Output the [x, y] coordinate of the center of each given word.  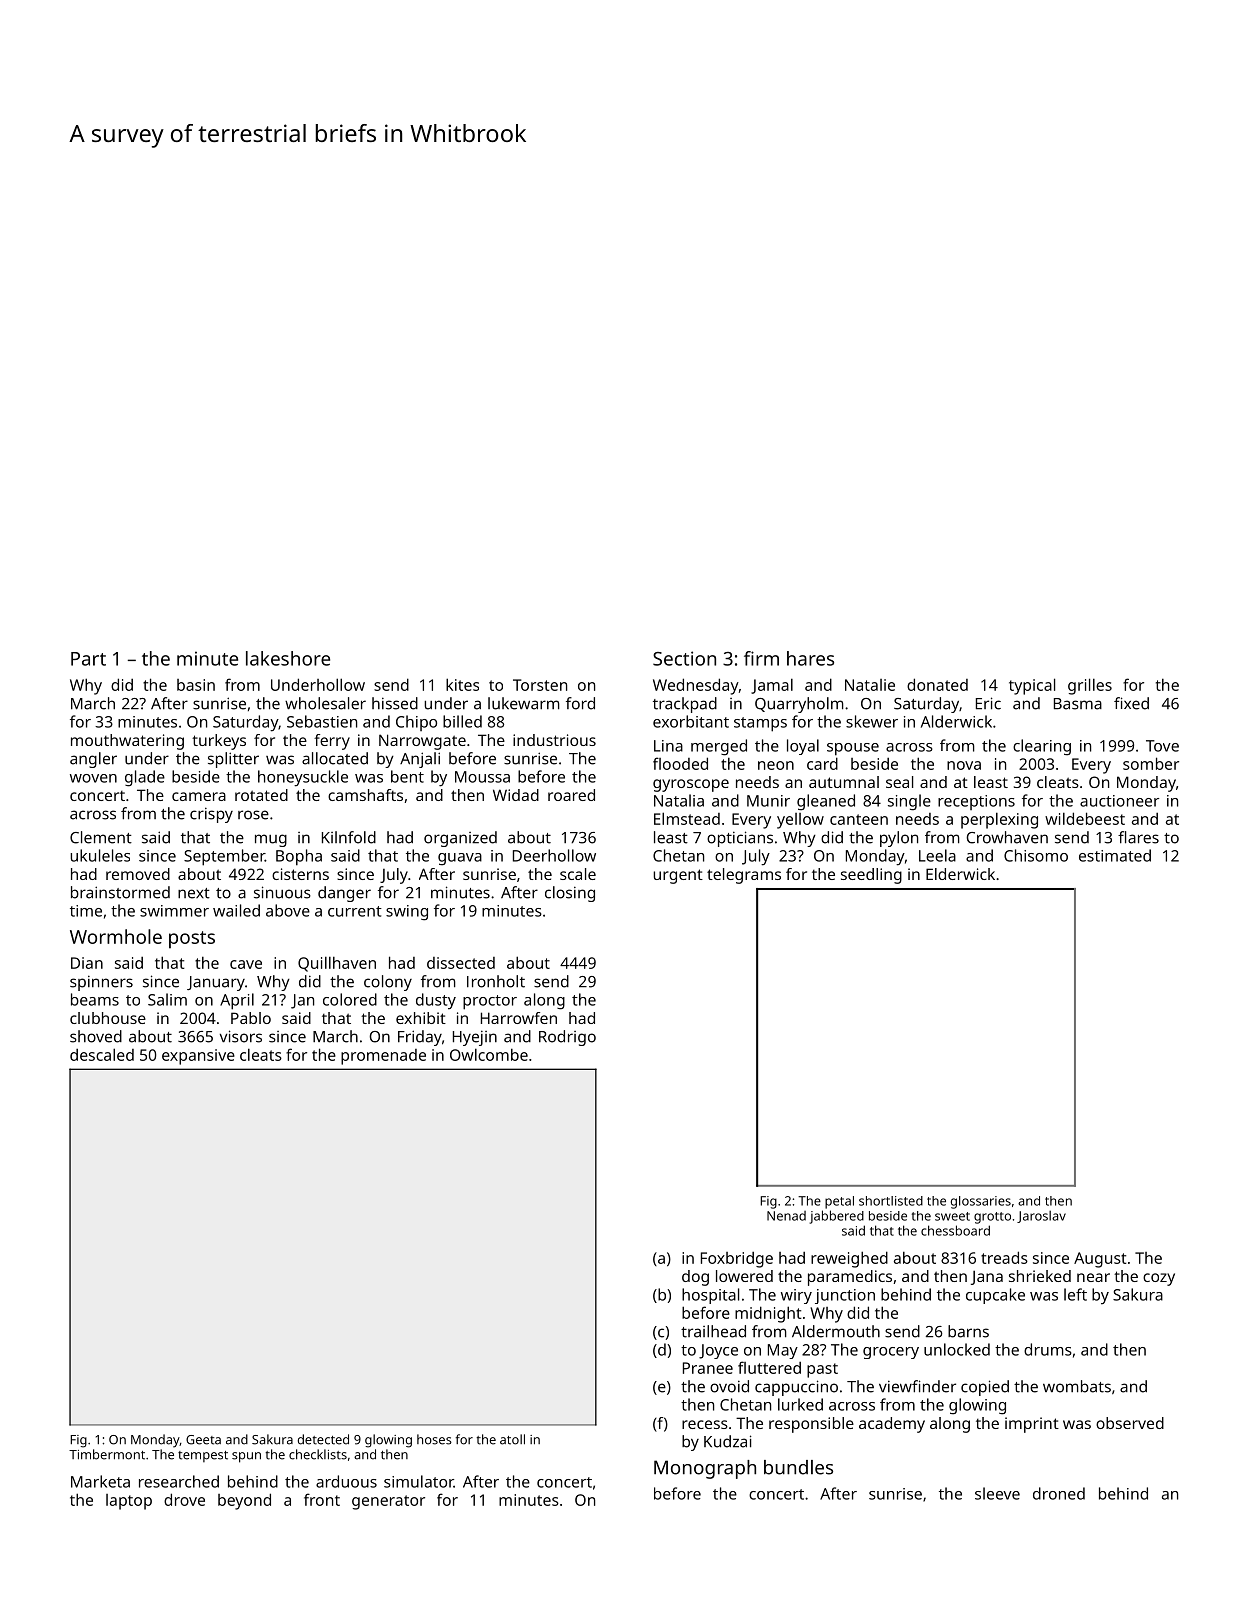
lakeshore [288, 658]
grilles [1090, 686]
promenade [383, 1057]
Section [684, 658]
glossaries [981, 1202]
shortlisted [891, 1201]
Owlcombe [489, 1054]
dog [695, 1278]
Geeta [203, 1440]
